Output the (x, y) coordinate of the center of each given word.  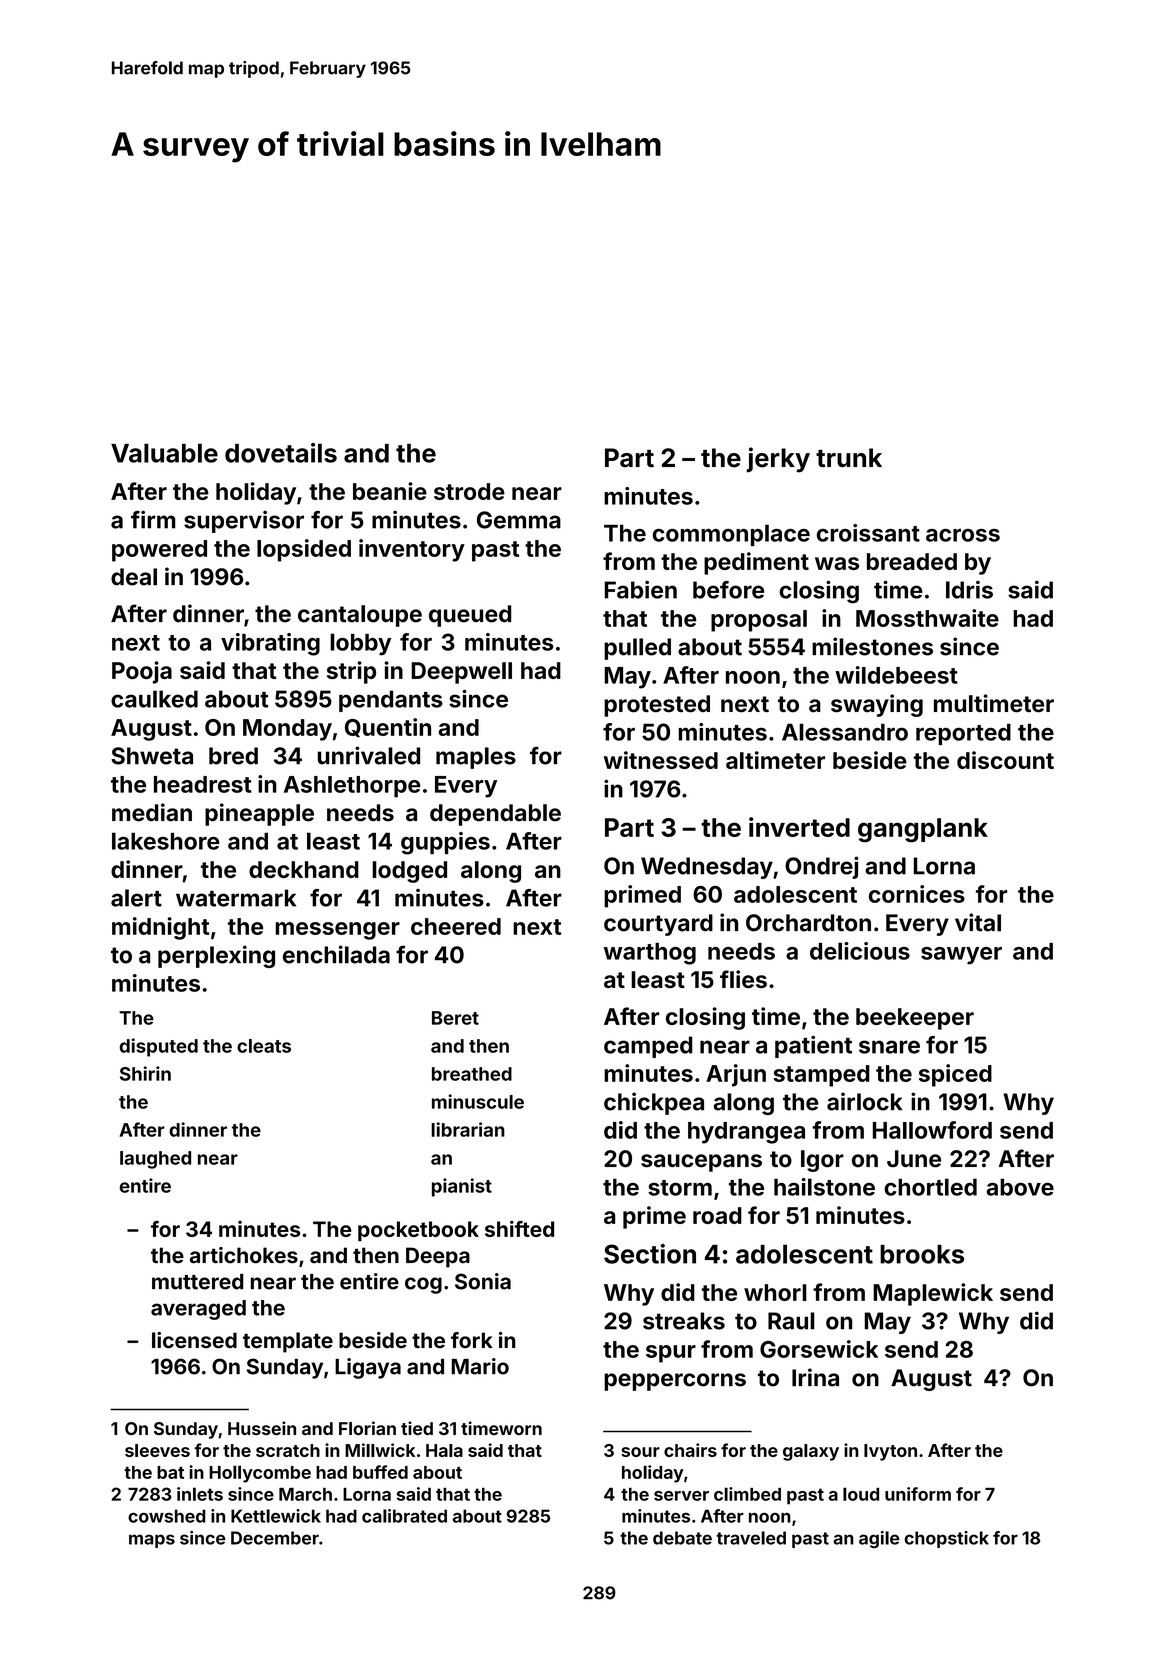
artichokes (244, 1255)
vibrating (270, 644)
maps (152, 1541)
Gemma (519, 520)
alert (136, 898)
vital (978, 922)
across (963, 535)
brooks (922, 1254)
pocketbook (418, 1231)
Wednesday (707, 868)
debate (682, 1538)
